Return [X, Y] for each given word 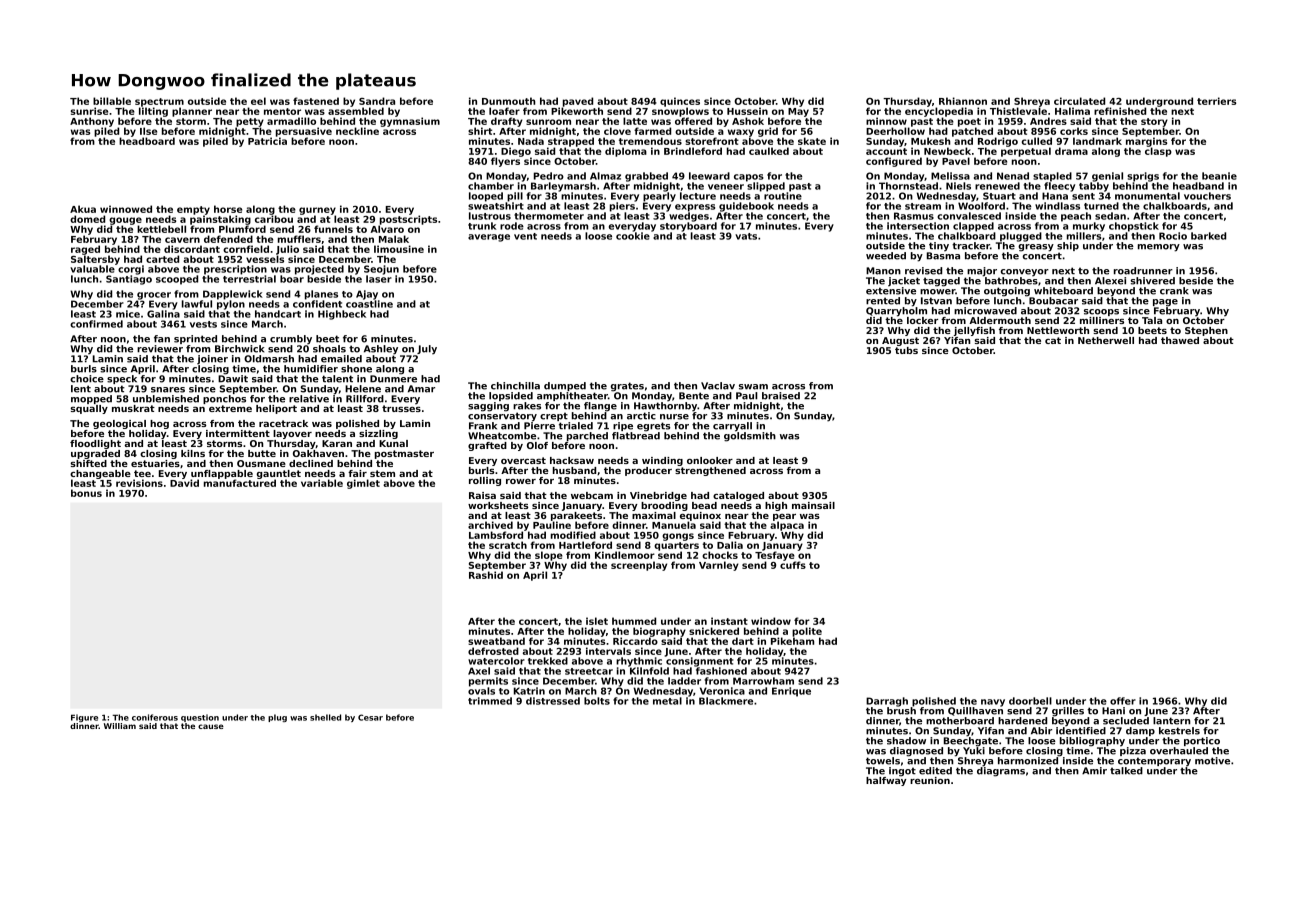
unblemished [166, 399]
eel [258, 101]
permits [488, 682]
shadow [906, 741]
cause [211, 726]
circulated [1079, 101]
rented [883, 301]
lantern [1171, 721]
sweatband [496, 641]
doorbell [1030, 701]
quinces [680, 102]
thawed [1180, 340]
